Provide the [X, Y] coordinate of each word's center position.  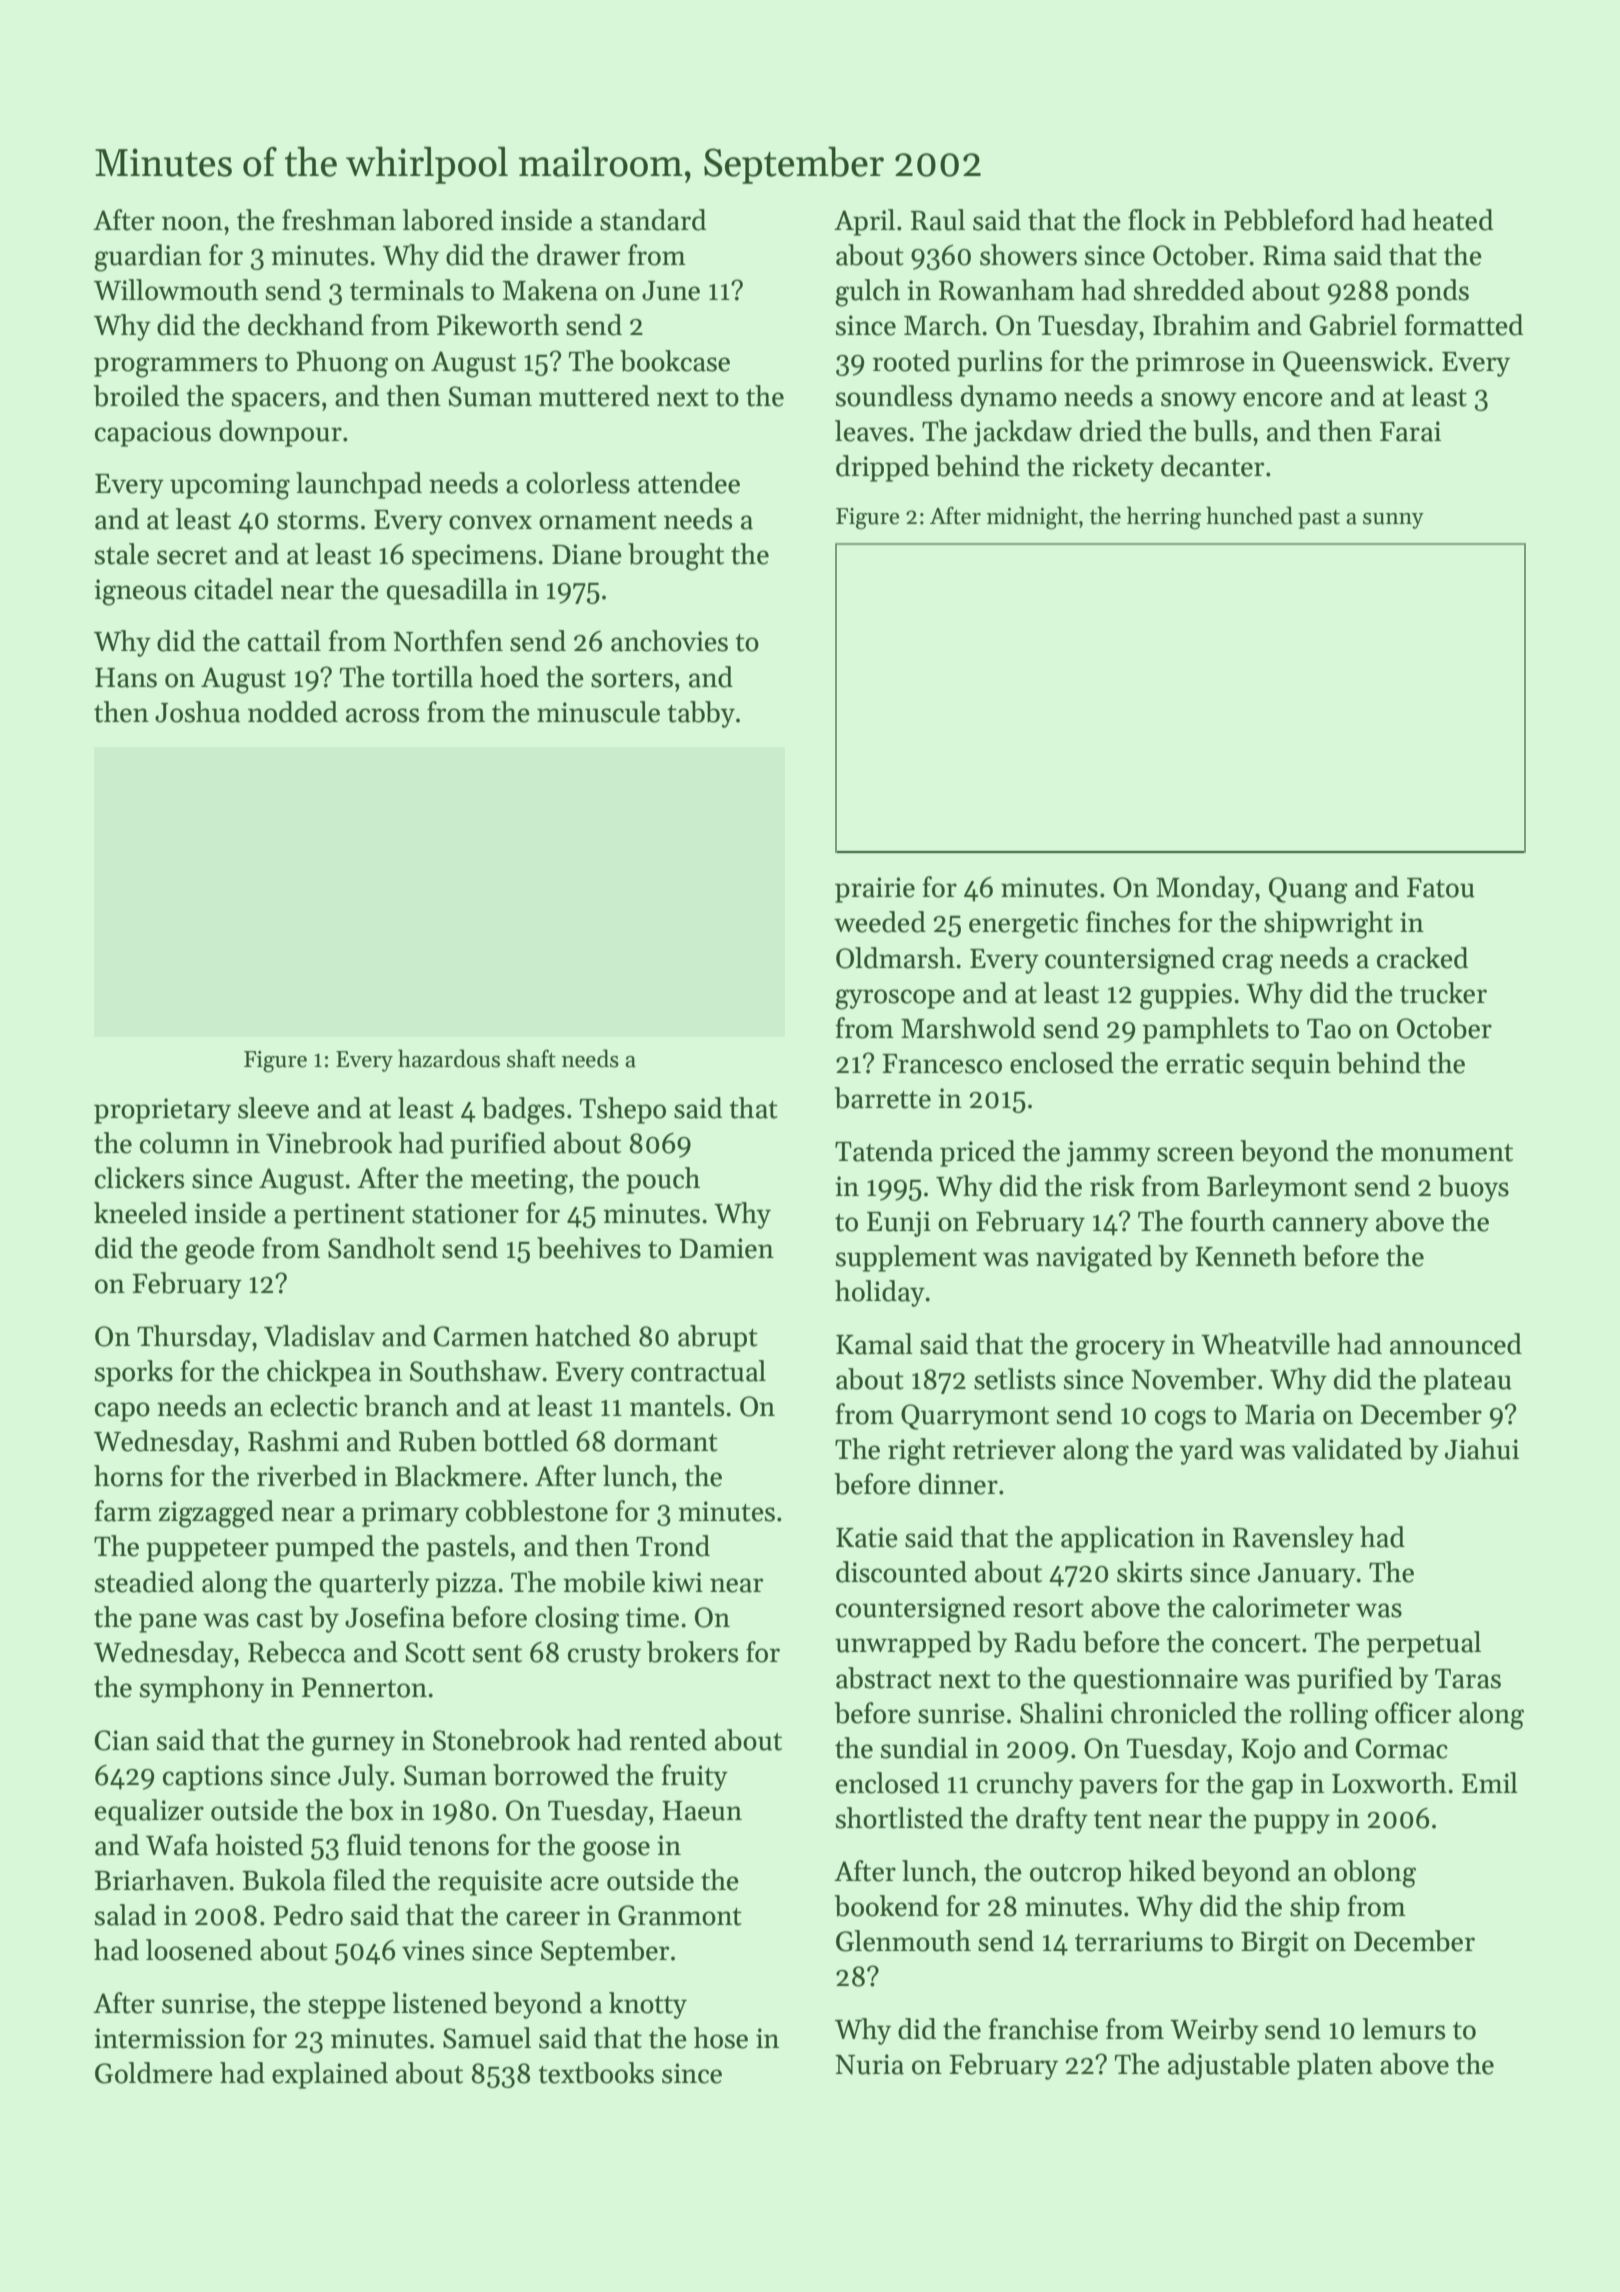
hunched [1249, 515]
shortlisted [899, 1818]
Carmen [481, 1336]
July [363, 1777]
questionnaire [1156, 1681]
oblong [1375, 1874]
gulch [867, 293]
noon [192, 223]
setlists [1015, 1379]
